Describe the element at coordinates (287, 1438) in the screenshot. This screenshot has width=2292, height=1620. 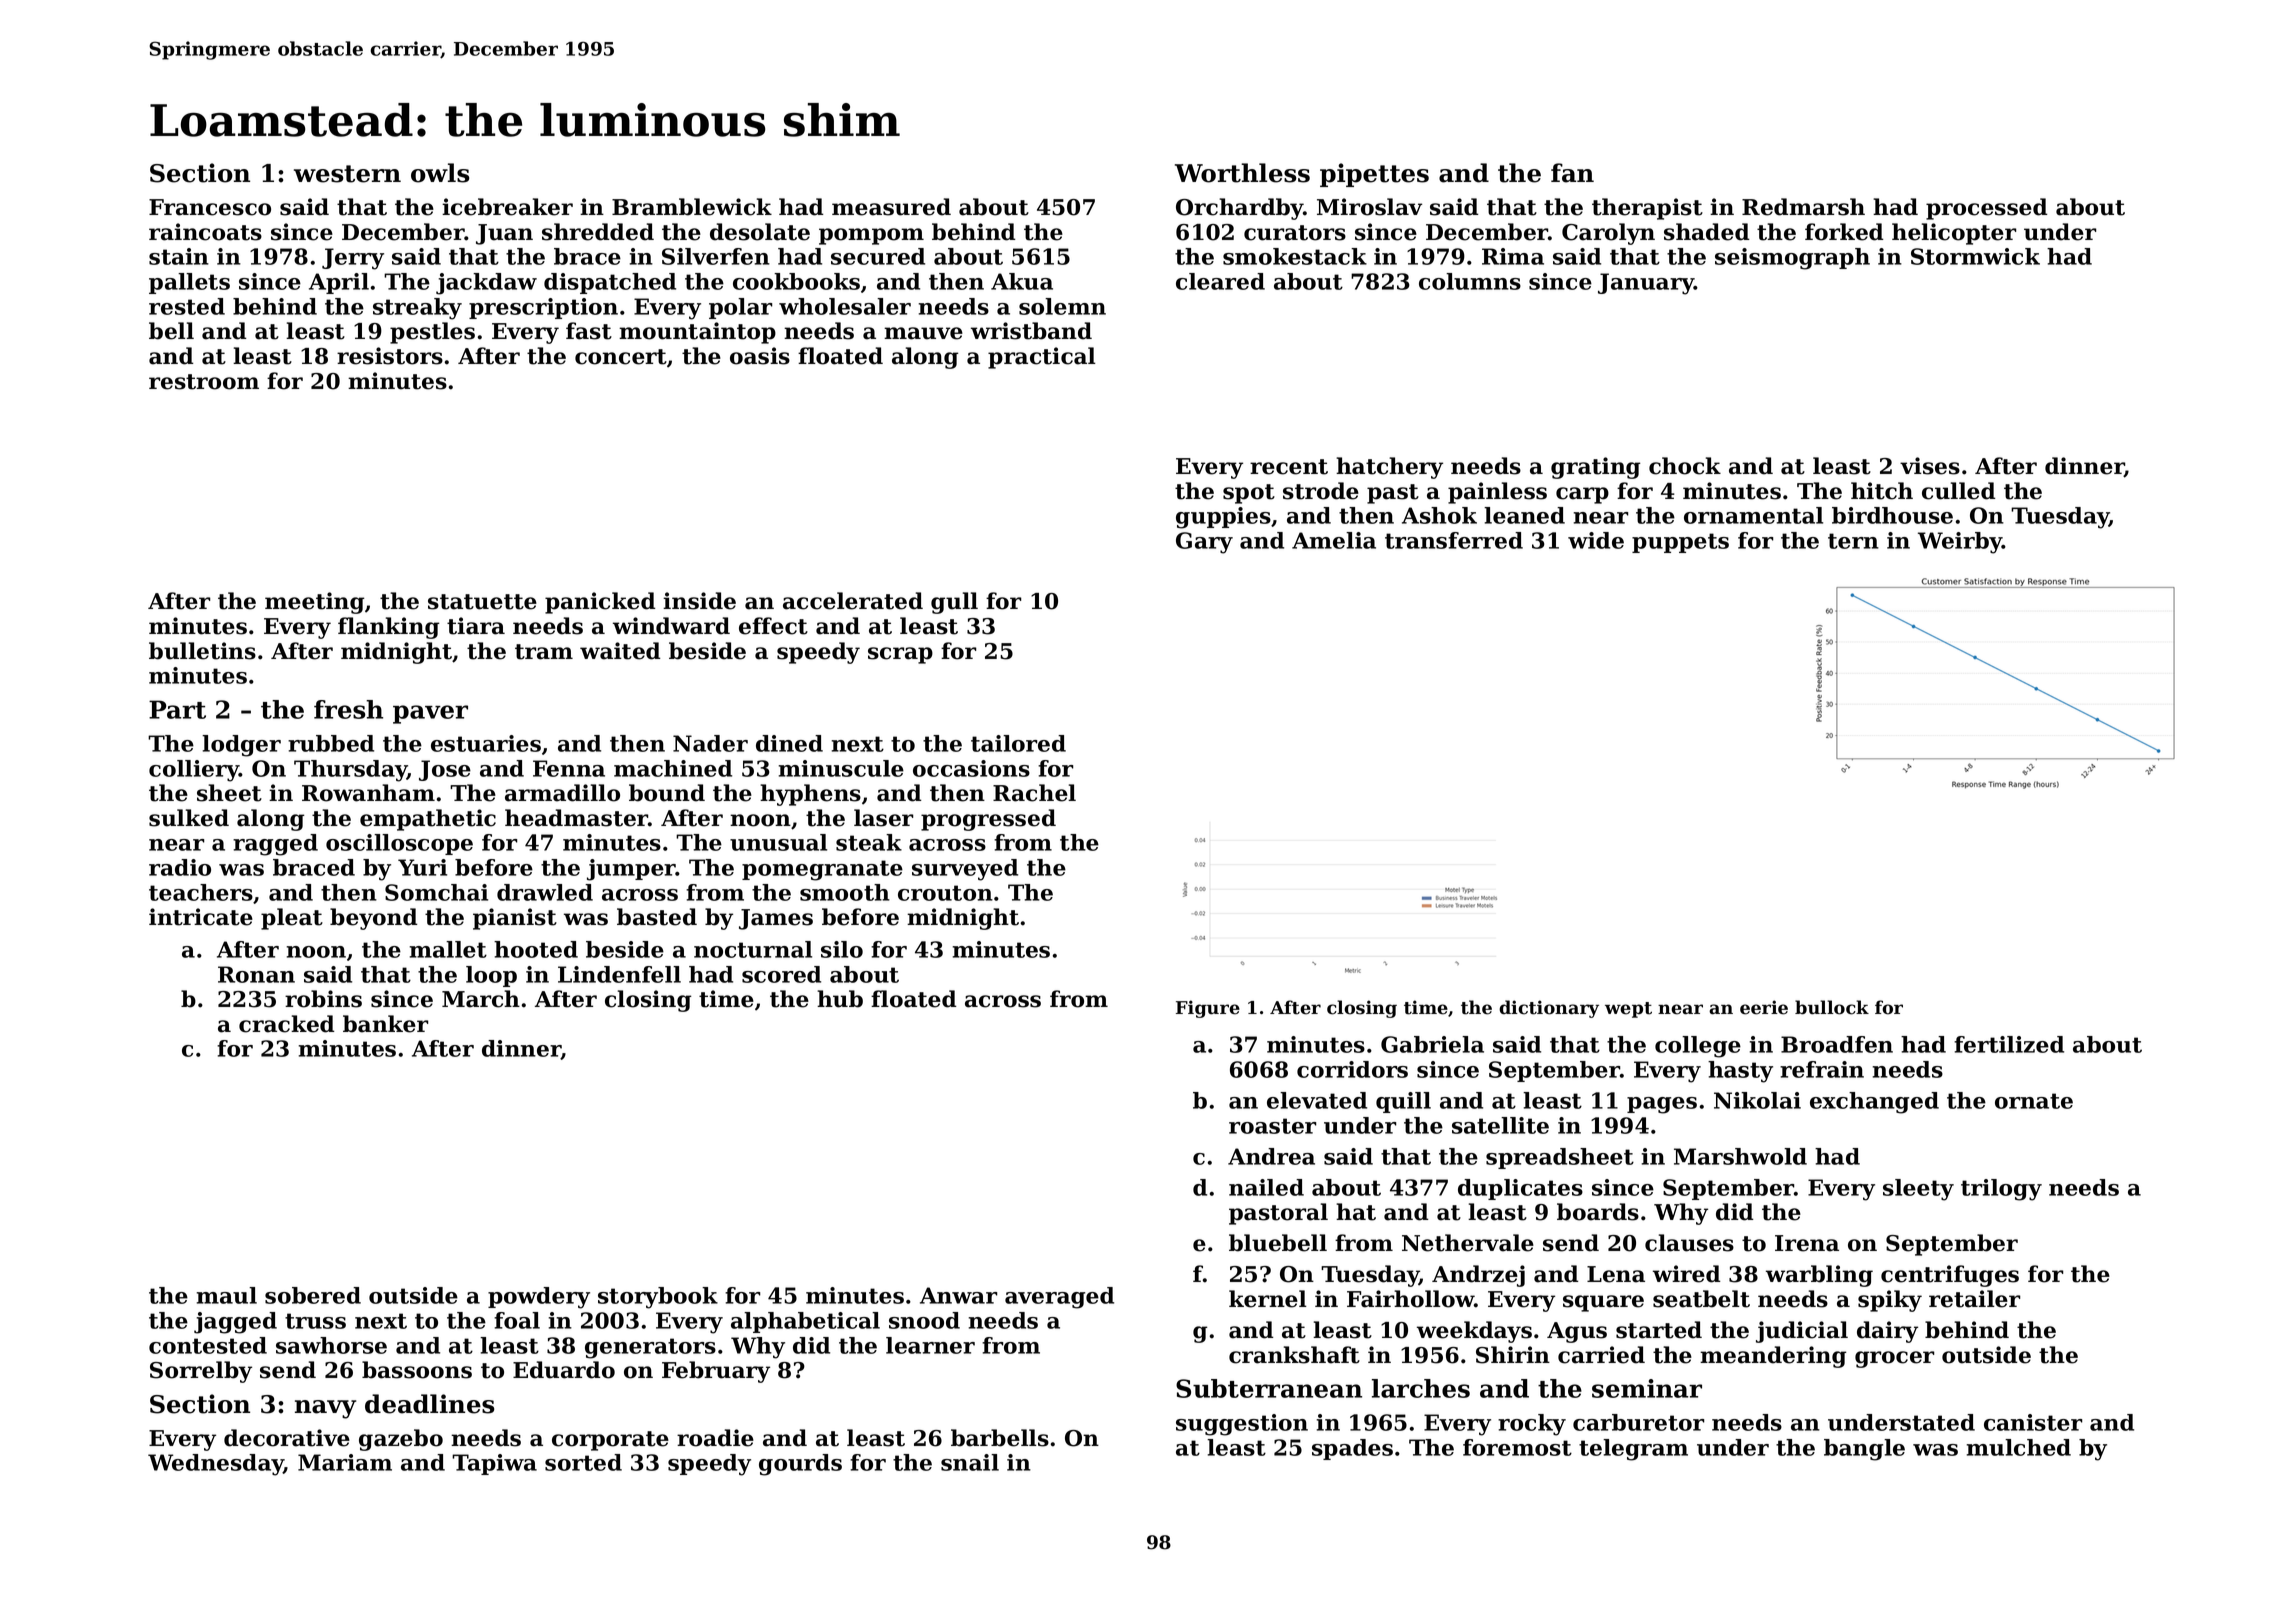
I see `decorative` at that location.
